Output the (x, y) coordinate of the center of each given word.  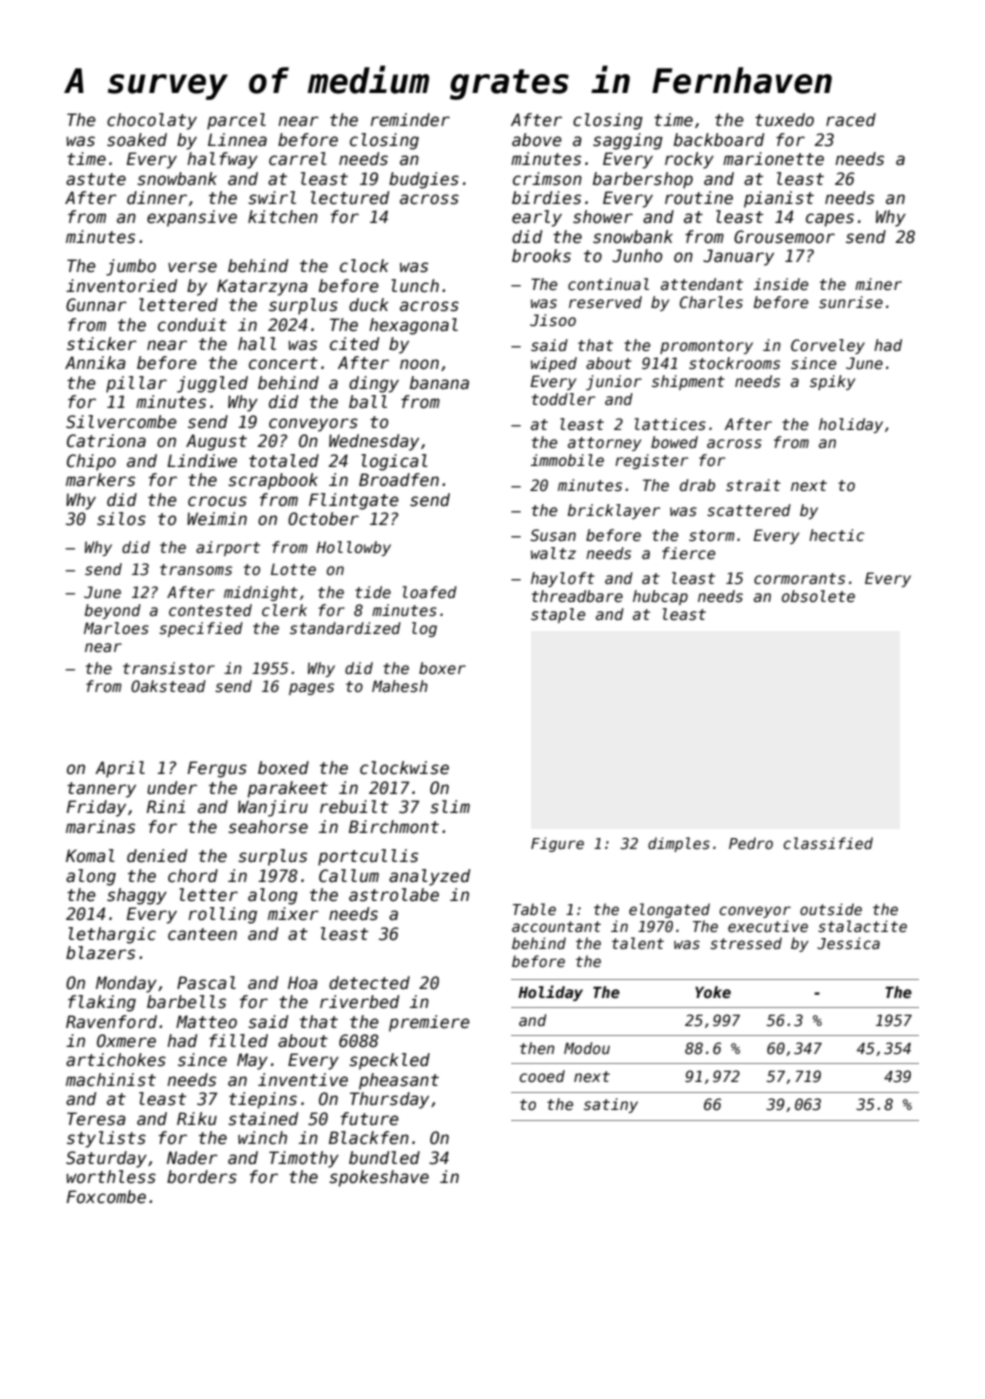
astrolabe (394, 895)
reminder (410, 120)
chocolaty (152, 121)
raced (851, 120)
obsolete (818, 596)
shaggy (137, 896)
